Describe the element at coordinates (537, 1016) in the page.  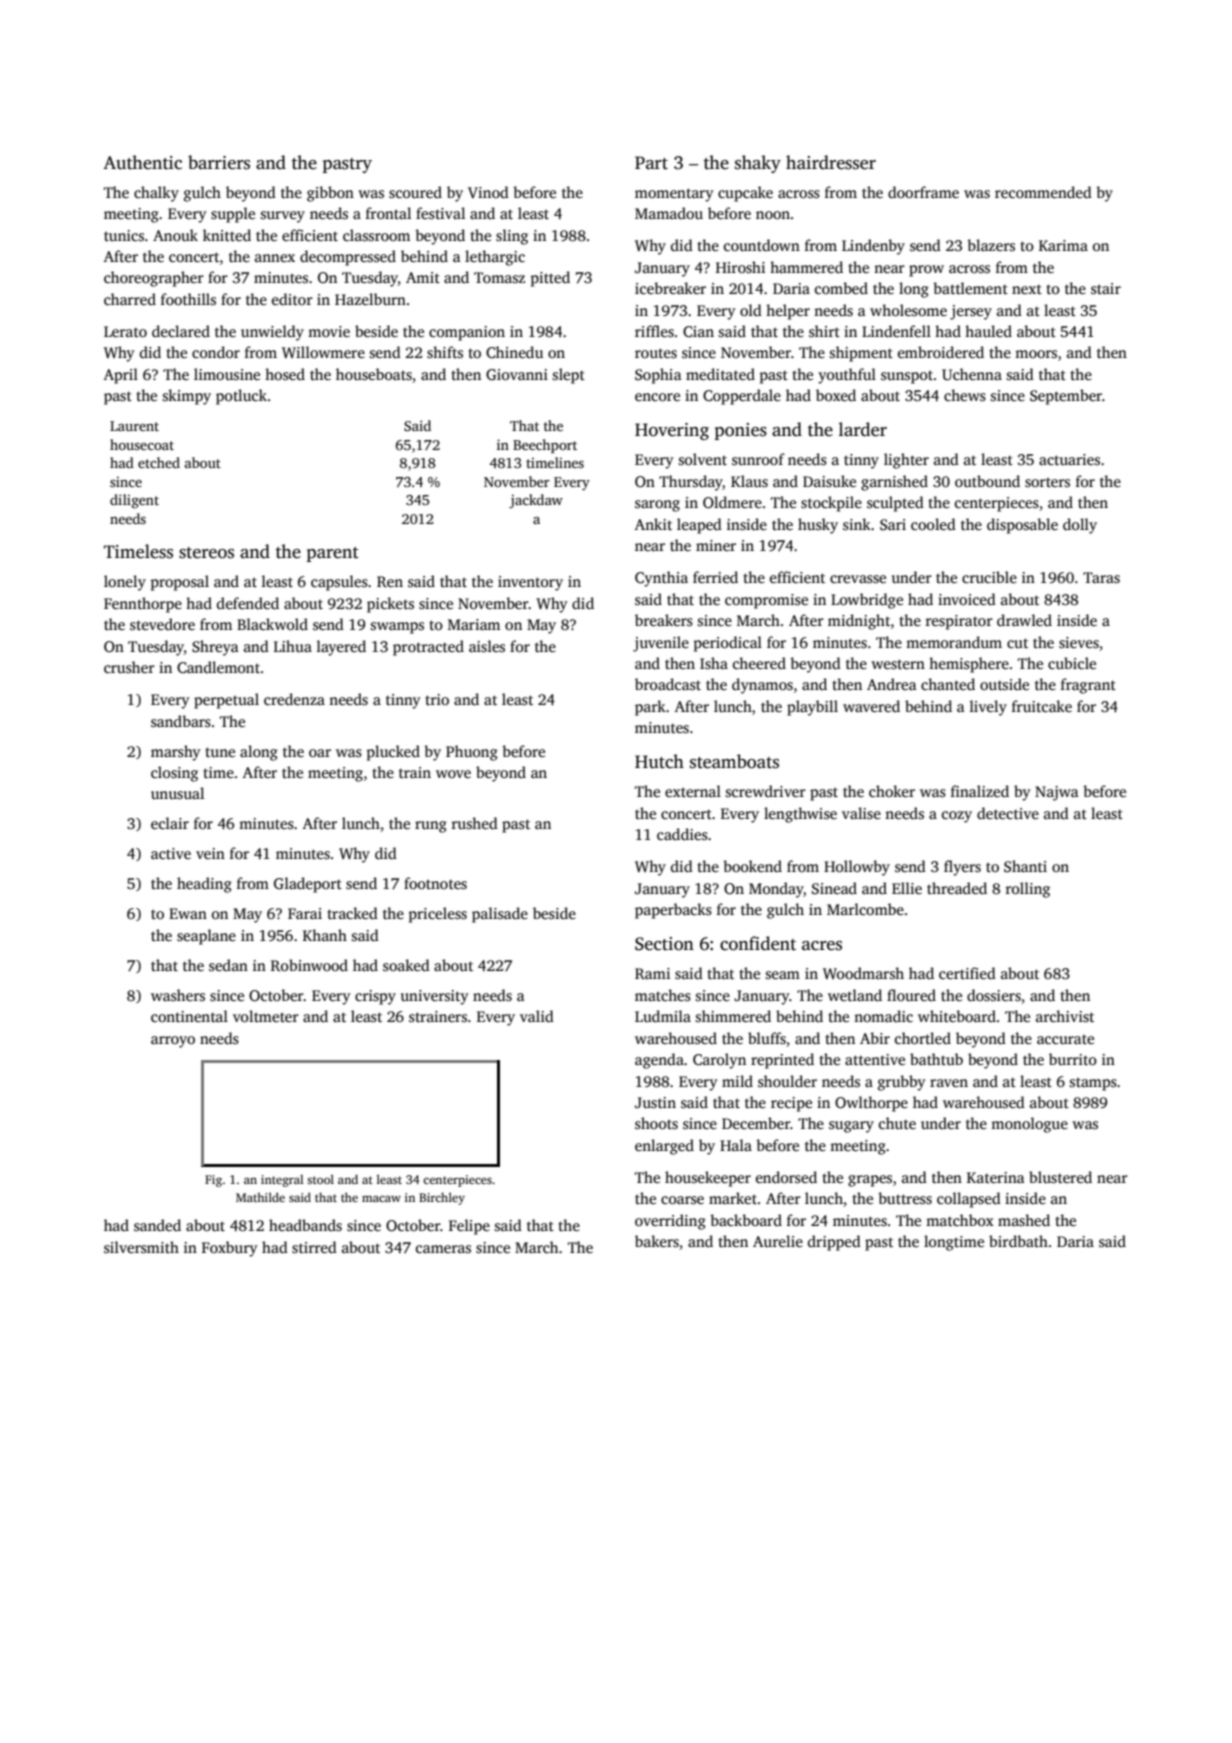
I see `valid` at that location.
